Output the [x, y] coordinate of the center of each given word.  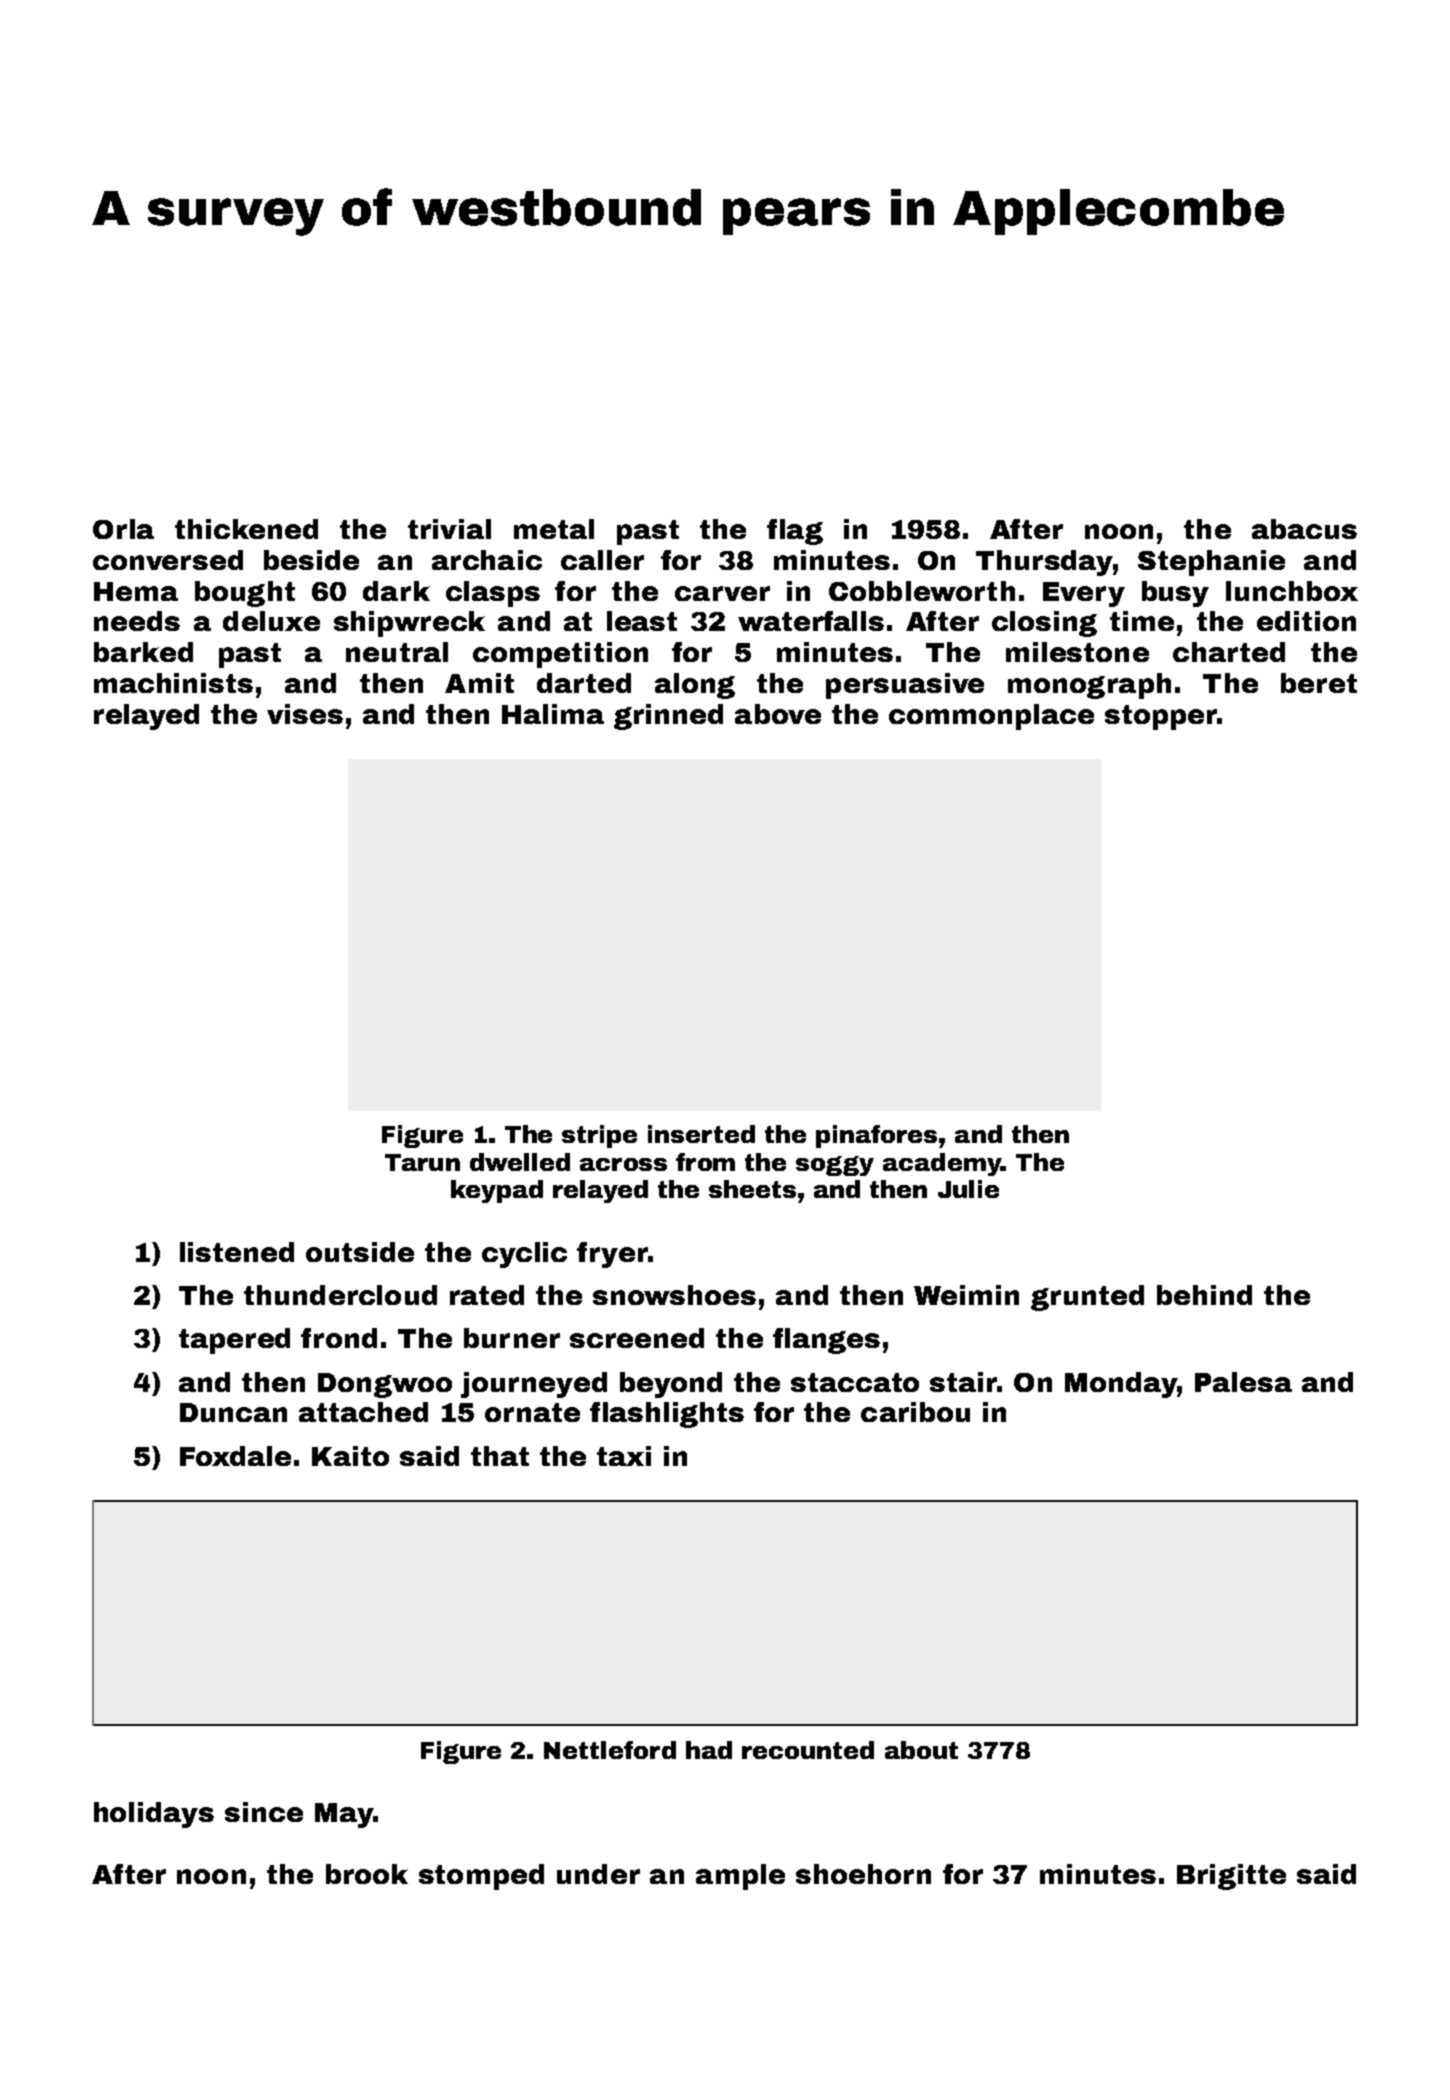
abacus [1304, 529]
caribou [915, 1412]
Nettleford [610, 1750]
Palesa [1243, 1382]
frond [339, 1338]
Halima [553, 714]
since [264, 1812]
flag [795, 532]
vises [305, 714]
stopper [1161, 717]
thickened [246, 529]
